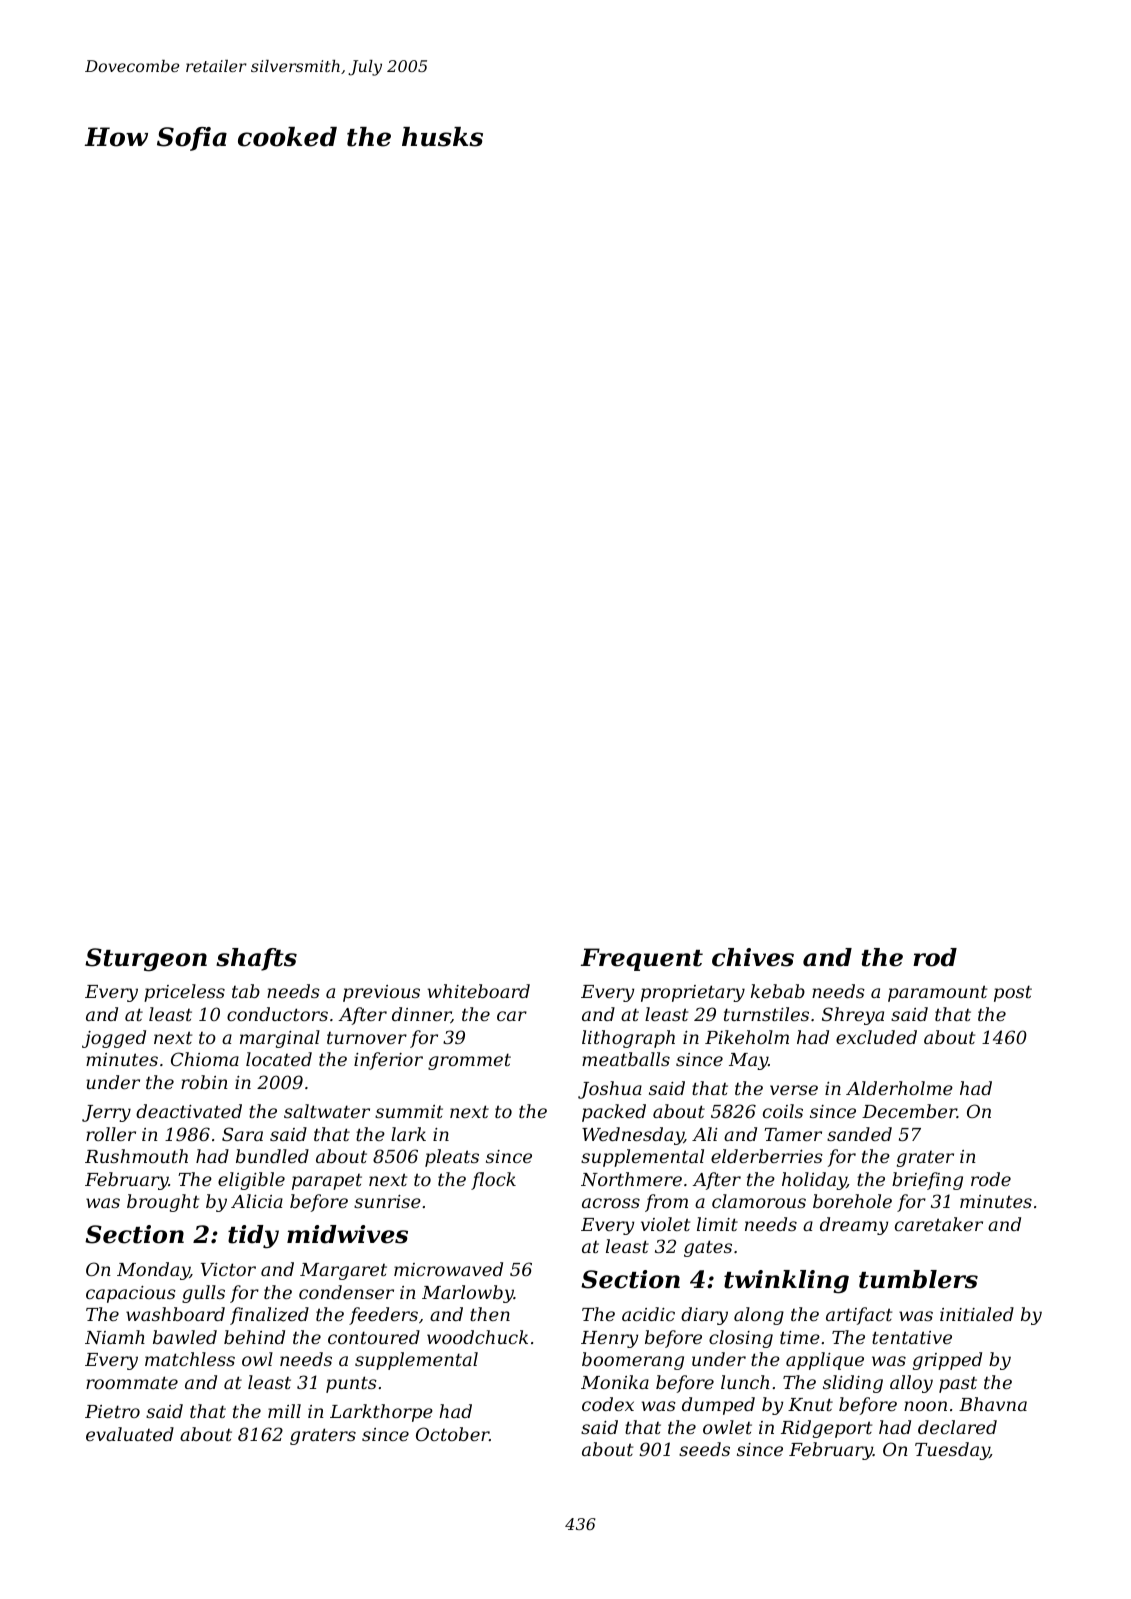 This screenshot has height=1599, width=1131. Describe the element at coordinates (666, 1203) in the screenshot. I see `from` at that location.
